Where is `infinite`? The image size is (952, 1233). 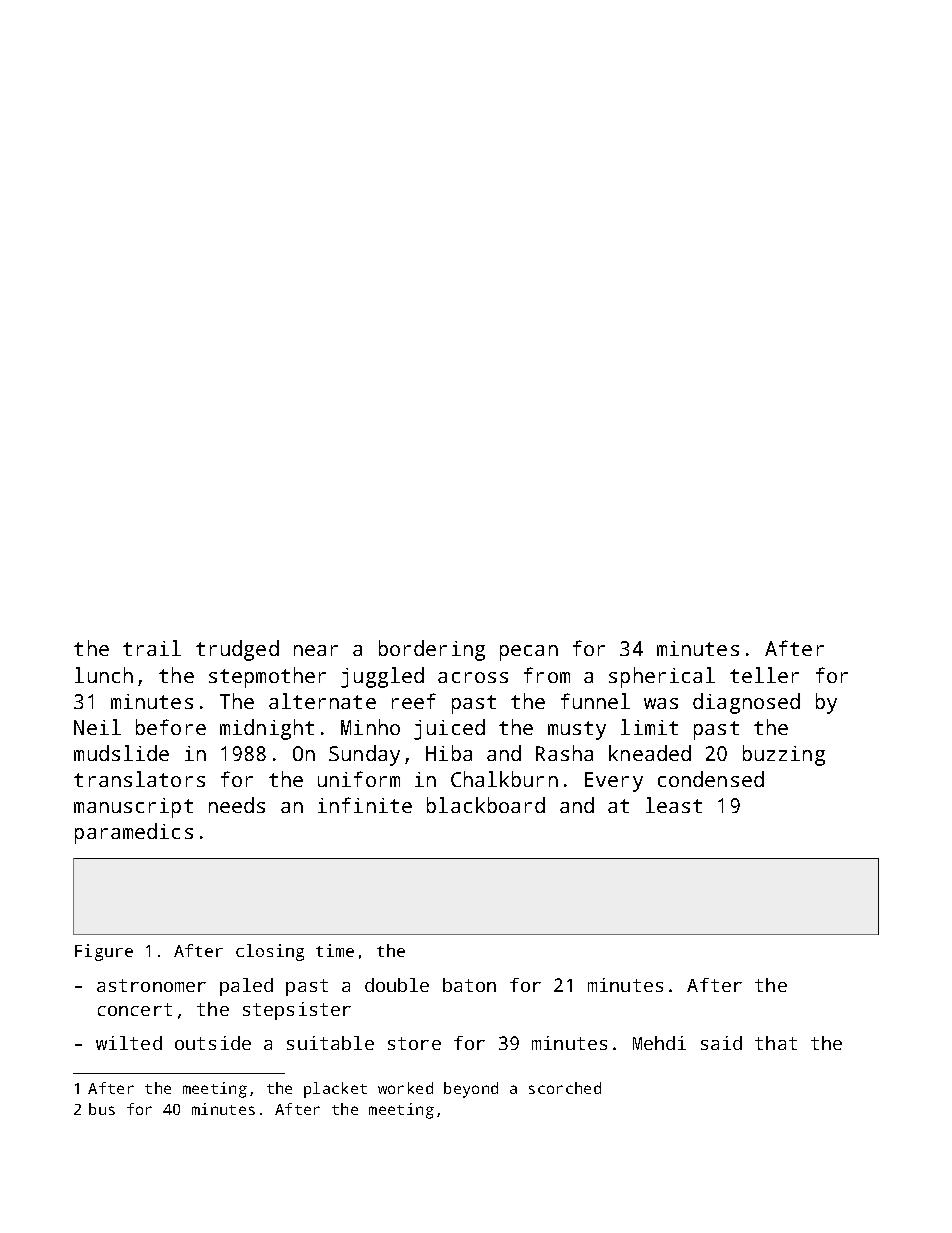
infinite is located at coordinates (365, 805).
